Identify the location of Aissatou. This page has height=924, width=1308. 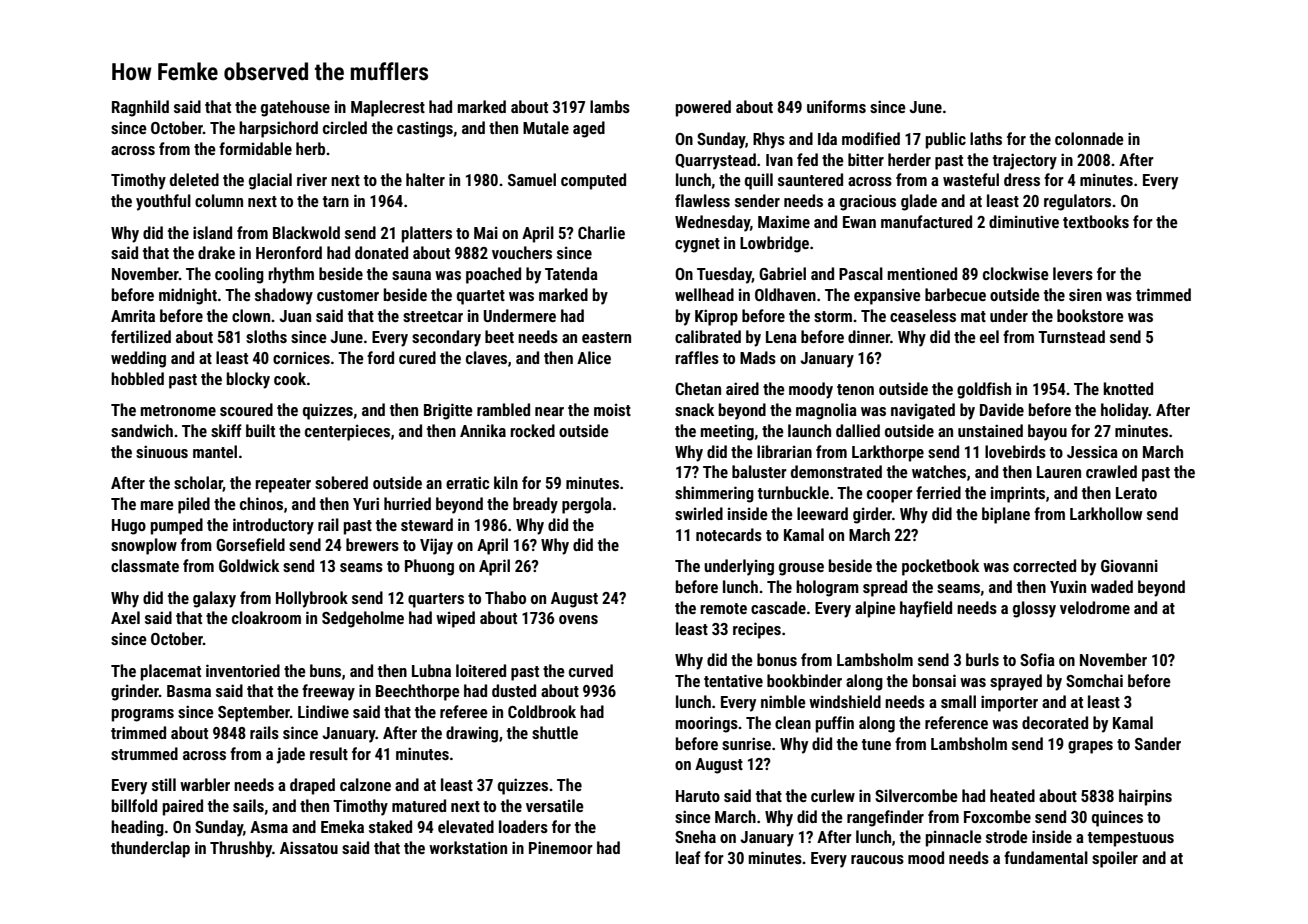
(309, 847).
